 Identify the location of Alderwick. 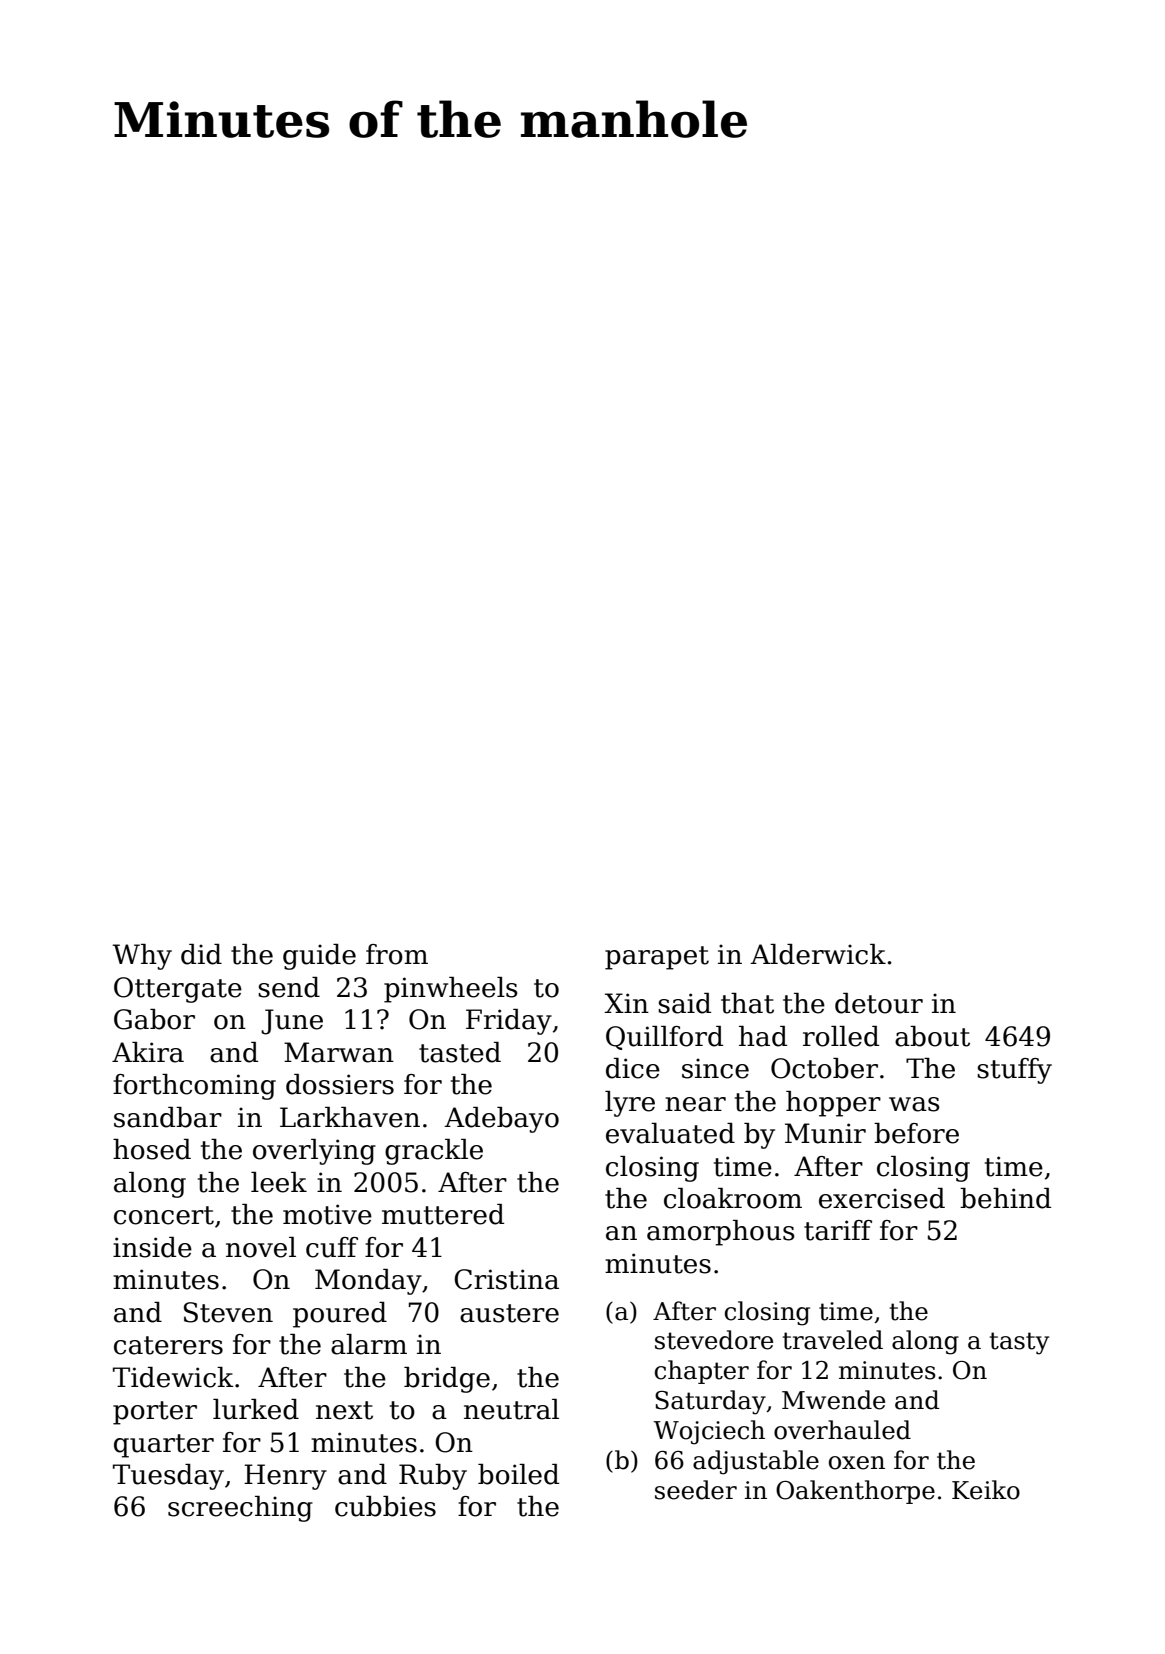
(818, 954).
